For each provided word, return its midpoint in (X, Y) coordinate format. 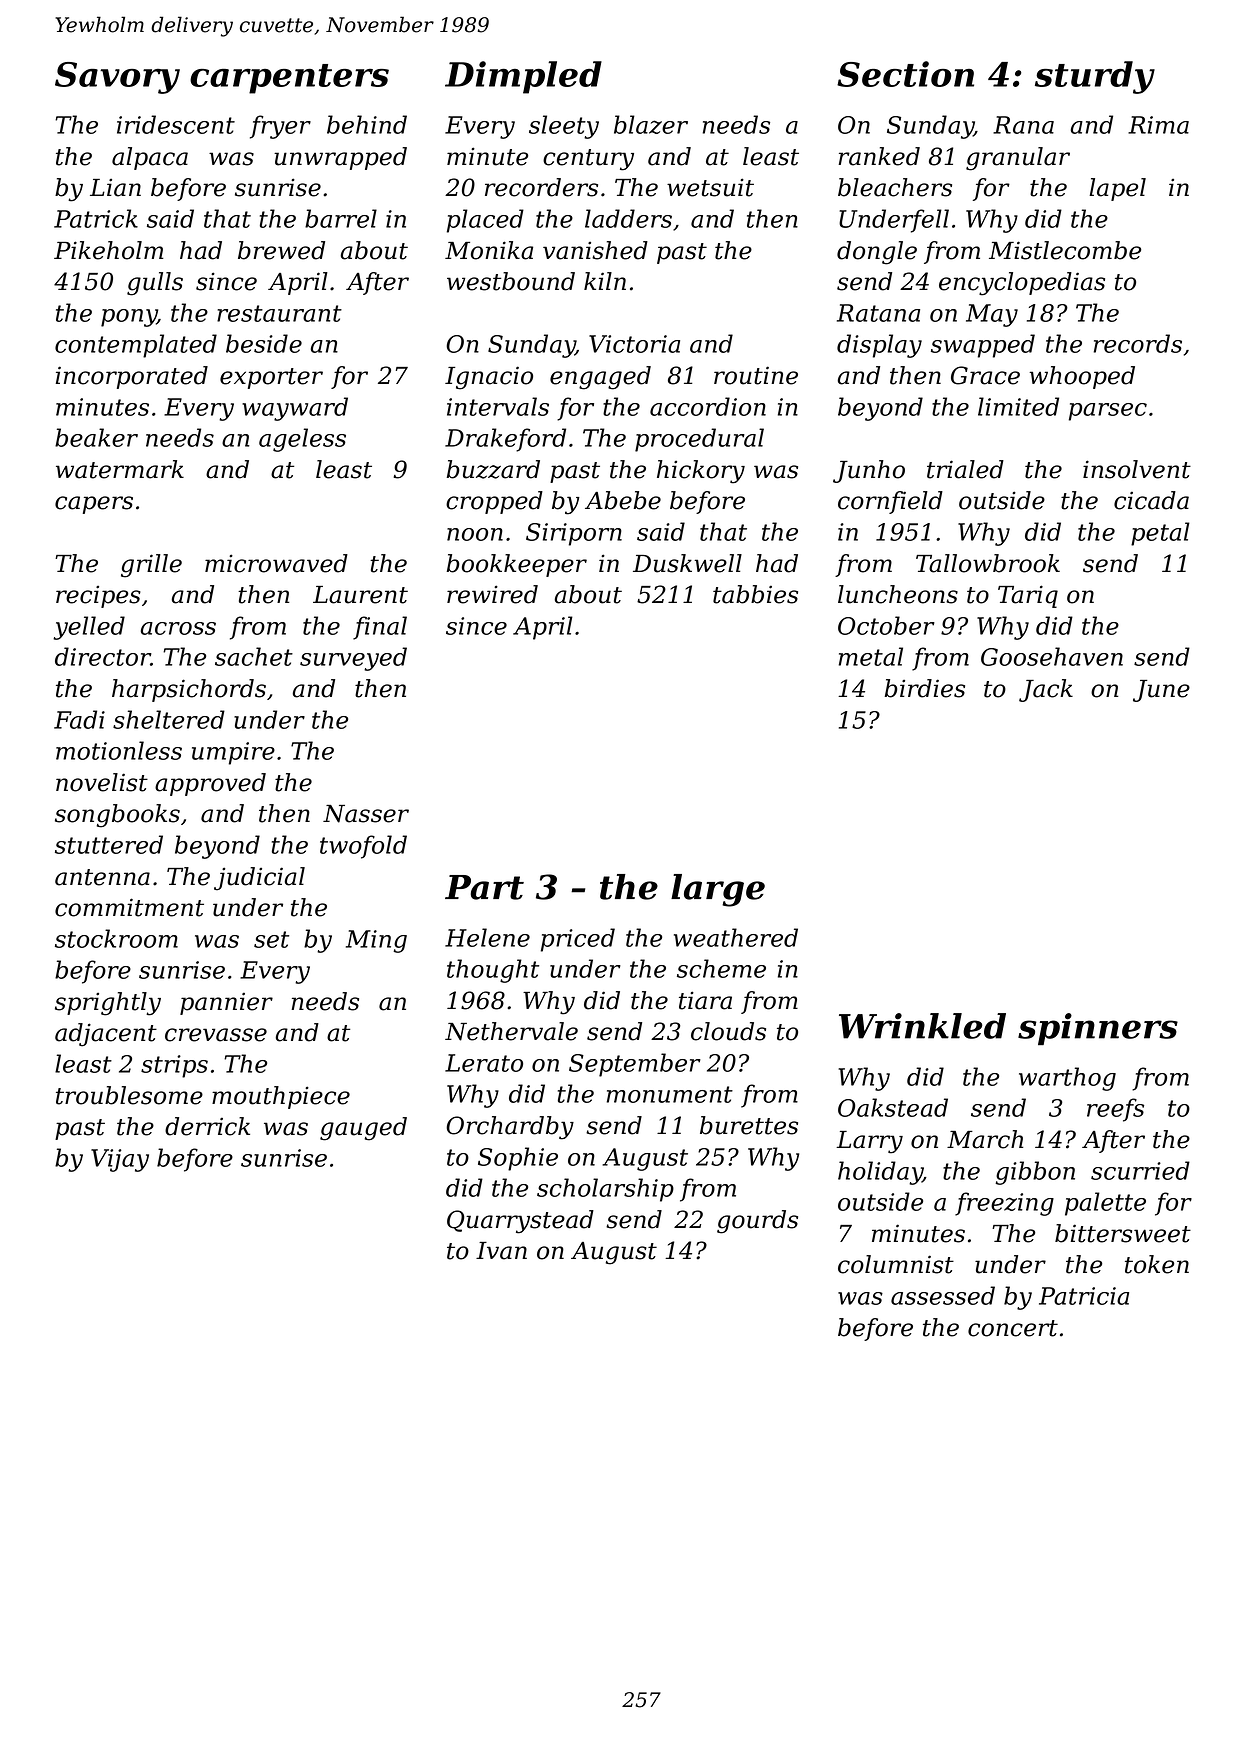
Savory (117, 78)
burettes (749, 1125)
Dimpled (523, 77)
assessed (943, 1295)
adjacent (106, 1035)
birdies (924, 688)
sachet (254, 656)
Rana (1023, 125)
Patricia (1084, 1296)
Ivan (501, 1251)
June (1161, 691)
